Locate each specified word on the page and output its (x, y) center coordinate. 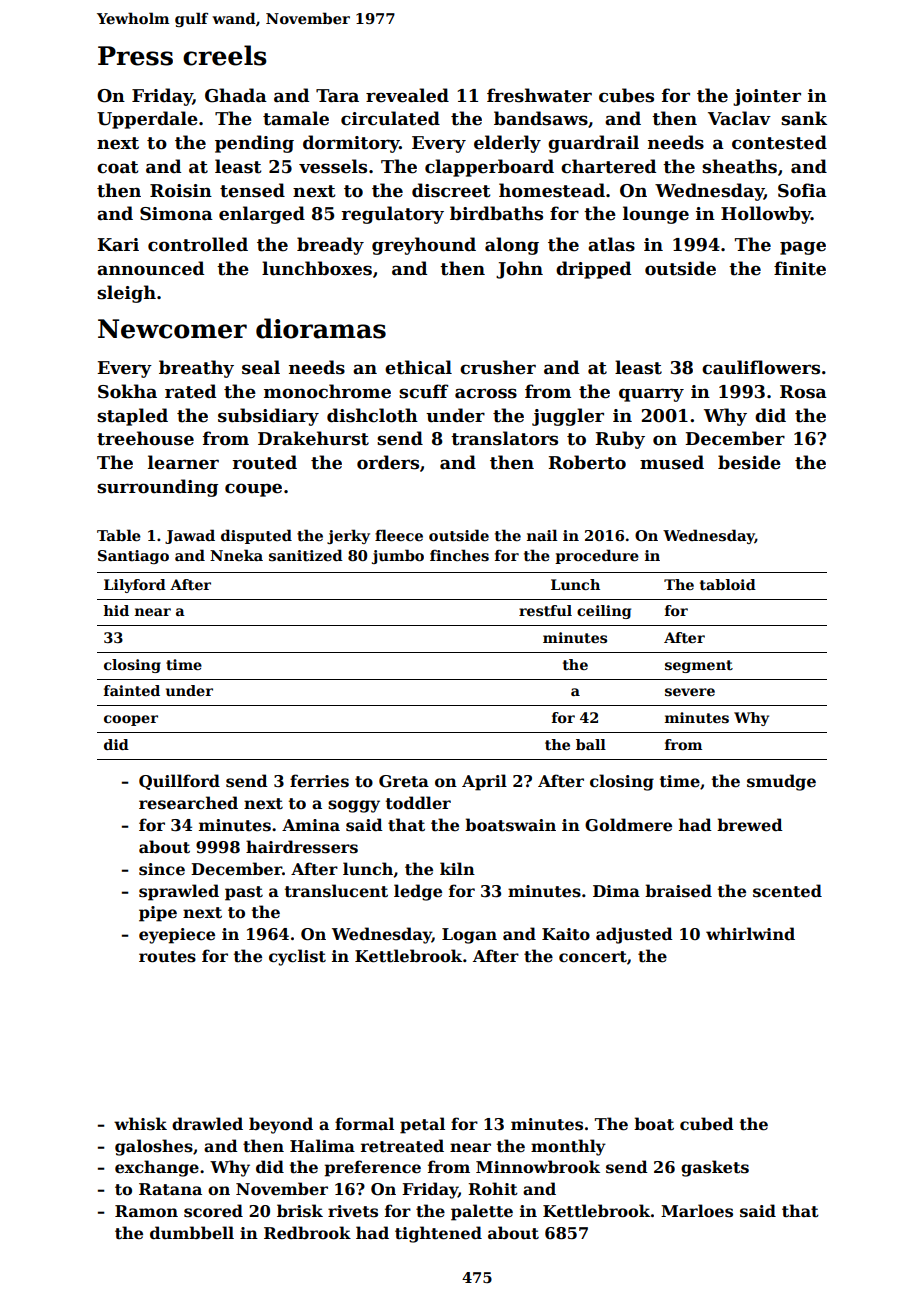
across (486, 393)
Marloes (697, 1211)
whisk (140, 1124)
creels (225, 55)
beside (749, 462)
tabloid (728, 584)
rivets (353, 1211)
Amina (311, 825)
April (484, 782)
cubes (626, 95)
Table (119, 535)
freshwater (539, 95)
